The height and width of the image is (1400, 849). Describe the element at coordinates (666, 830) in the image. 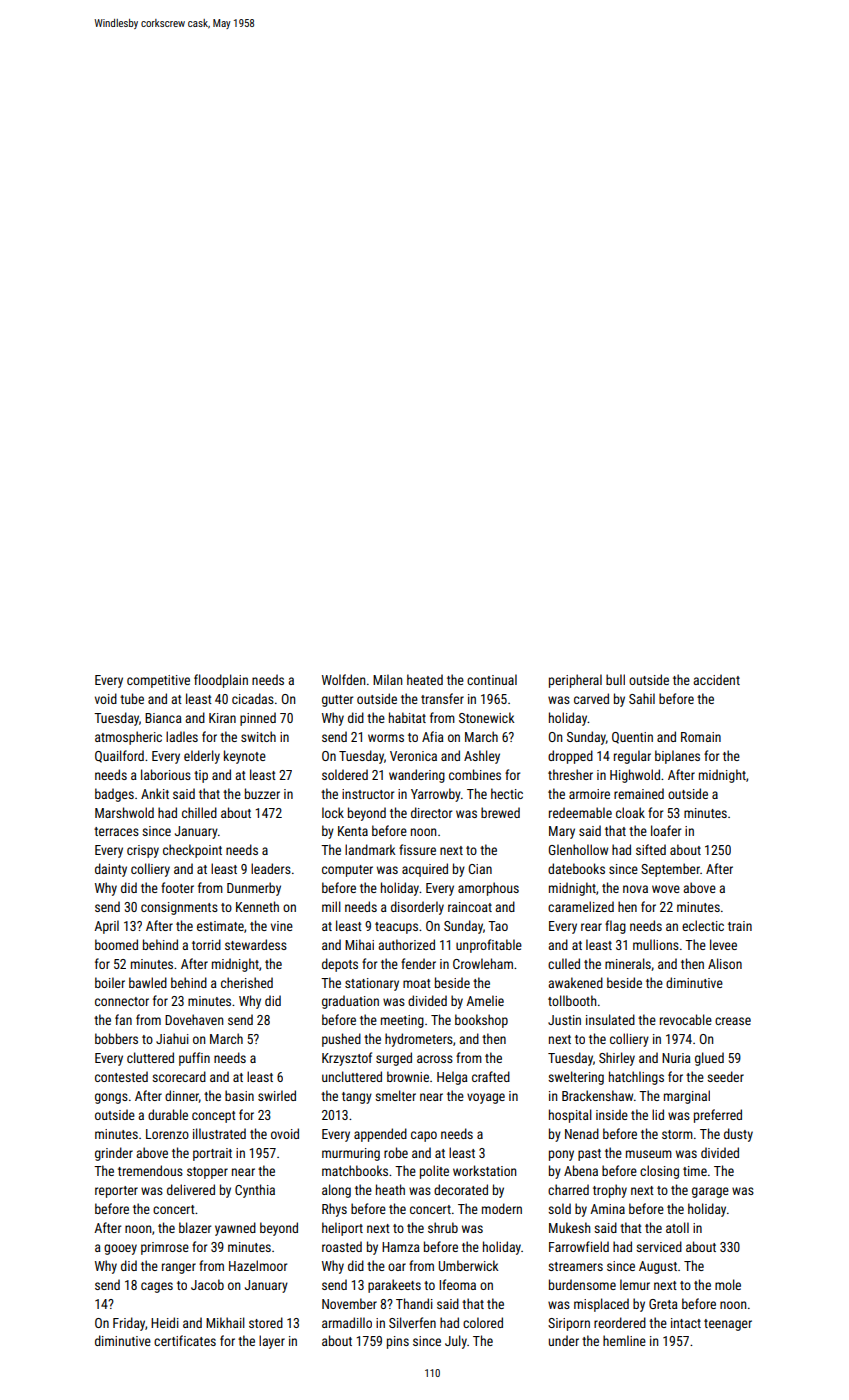

I see `loafer` at that location.
